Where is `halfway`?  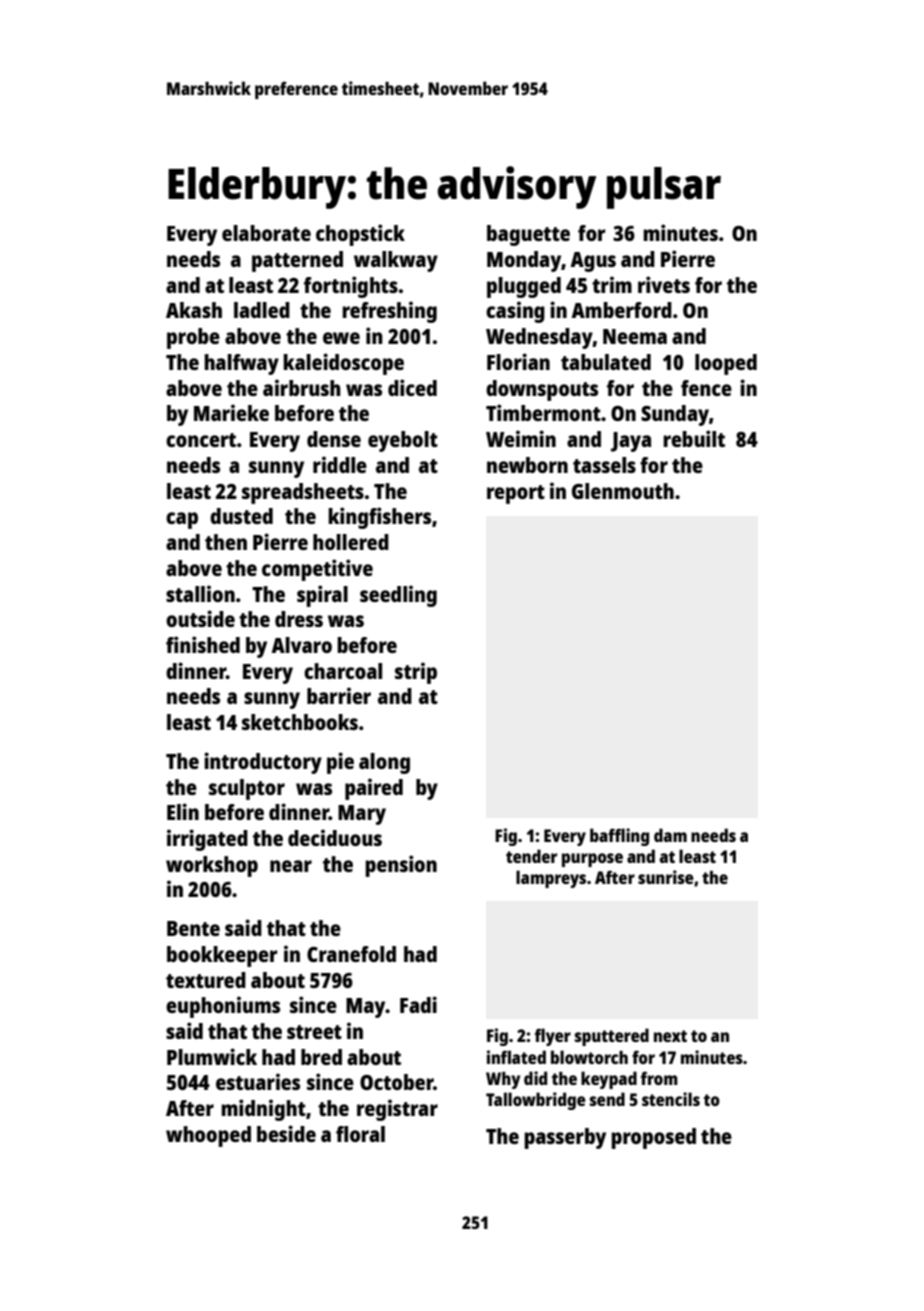
halfway is located at coordinates (241, 364).
